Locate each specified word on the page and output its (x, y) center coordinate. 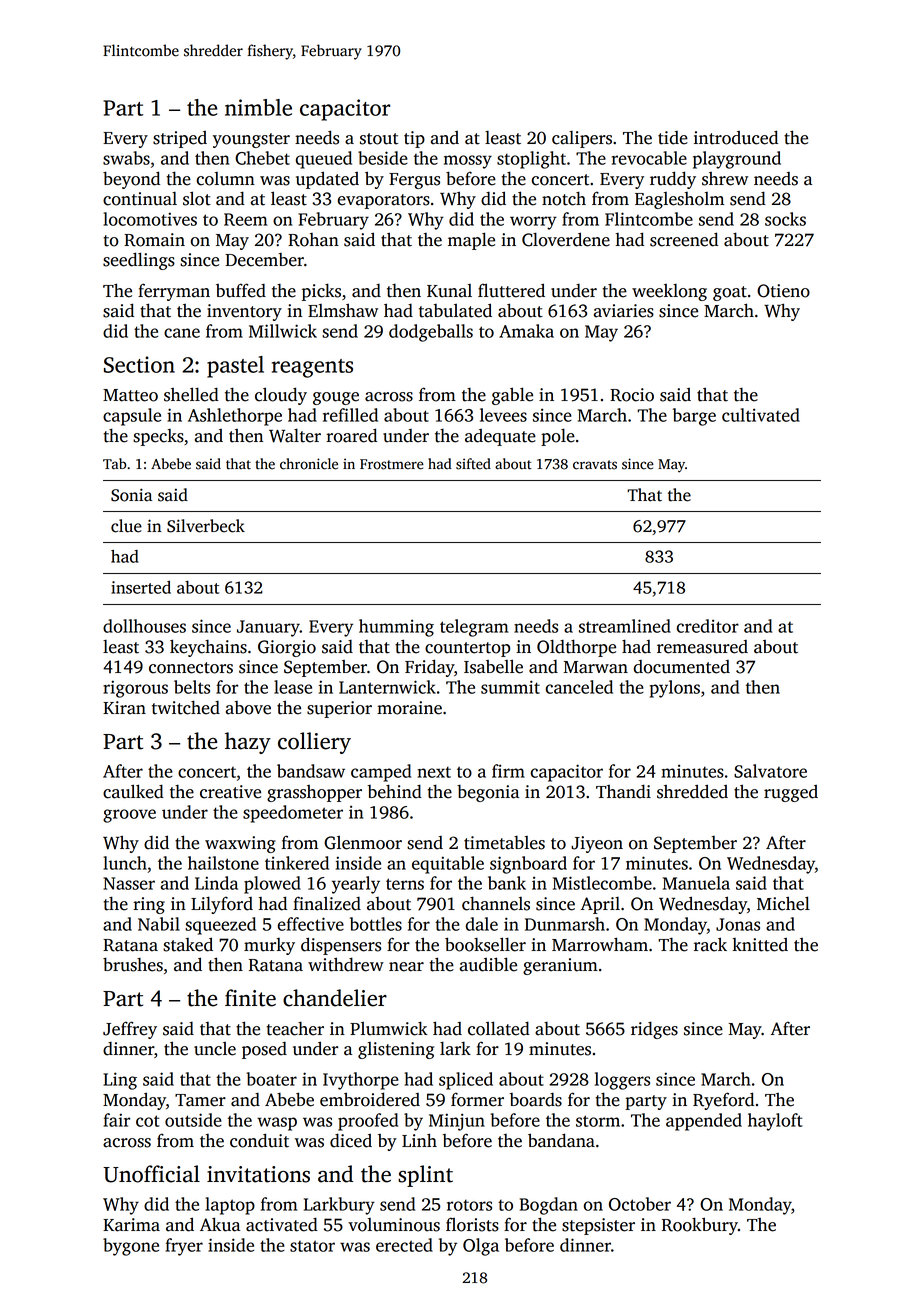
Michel (783, 903)
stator (312, 1246)
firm (508, 771)
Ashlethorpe (235, 417)
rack (710, 944)
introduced (736, 137)
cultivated (761, 415)
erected (404, 1245)
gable (512, 396)
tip (414, 139)
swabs (126, 158)
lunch (125, 863)
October (640, 1204)
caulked (133, 791)
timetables (504, 843)
